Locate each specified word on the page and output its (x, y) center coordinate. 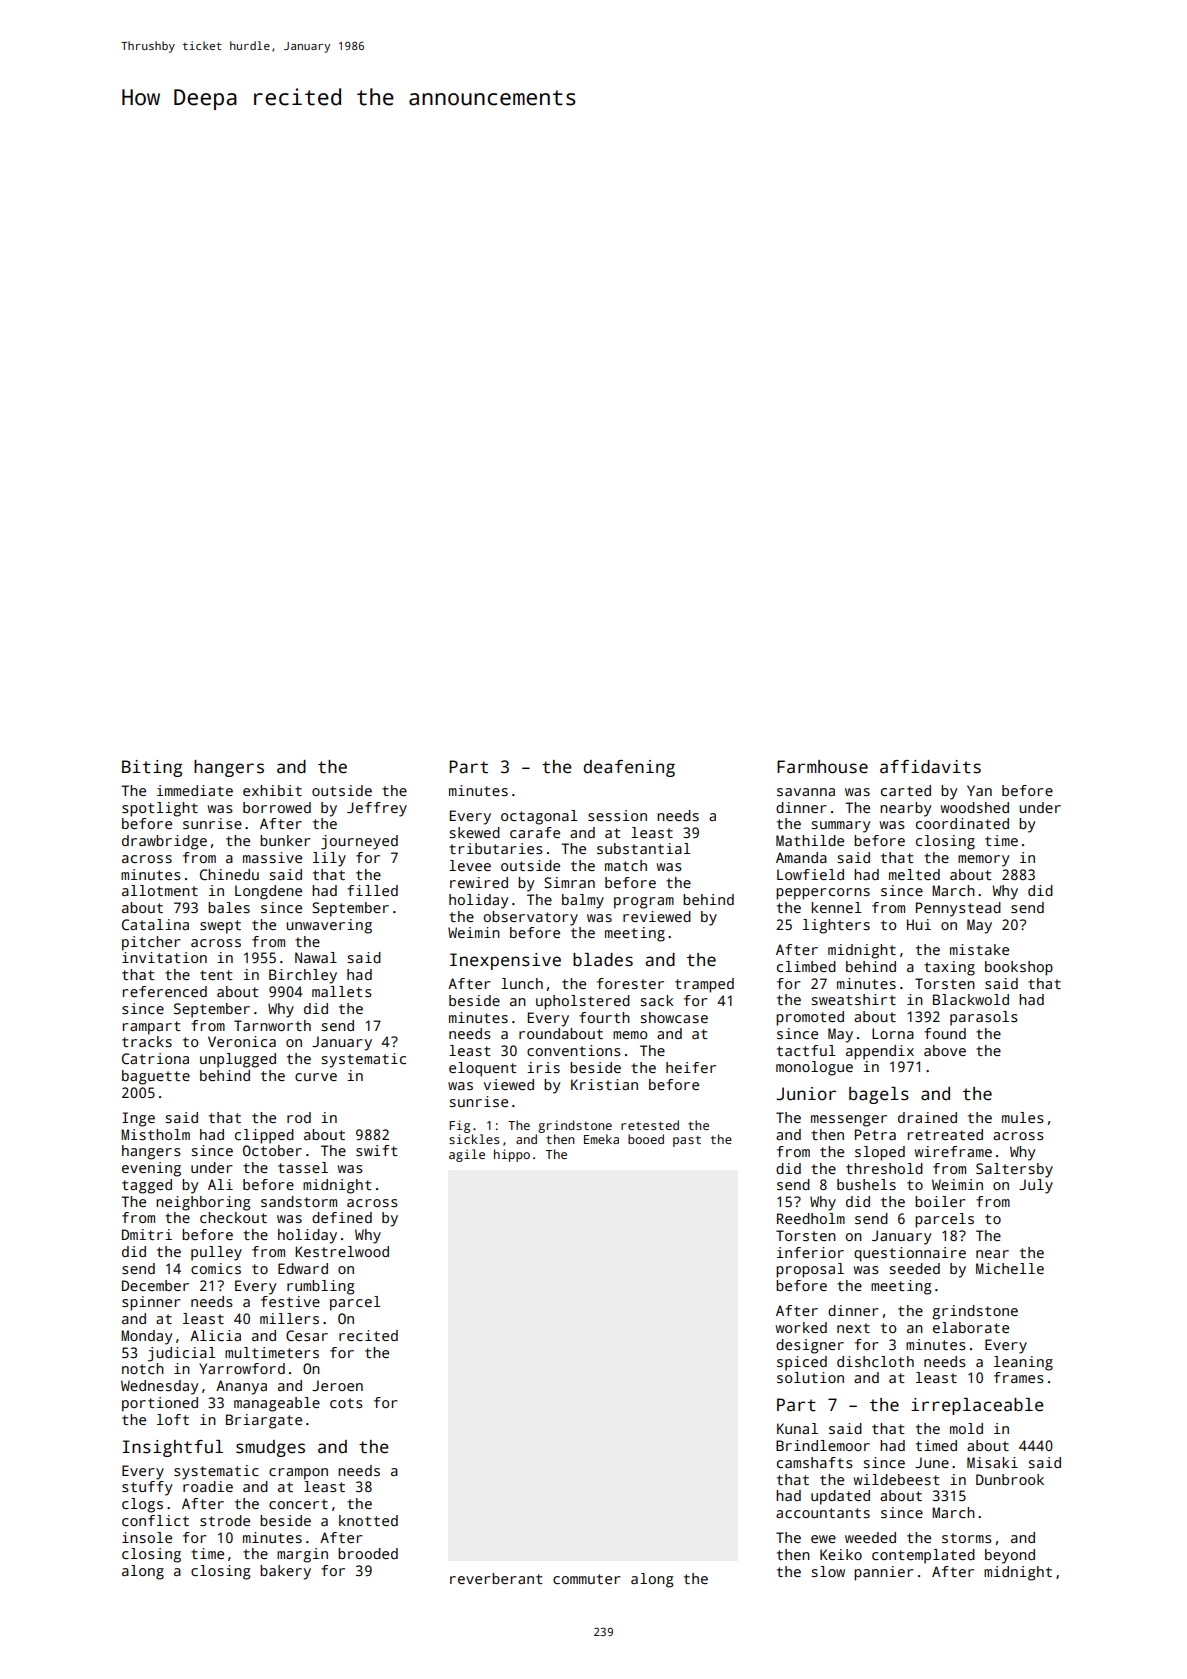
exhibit (272, 790)
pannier (884, 1573)
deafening (629, 768)
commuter (587, 1579)
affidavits (930, 767)
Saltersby (1014, 1170)
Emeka (601, 1139)
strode (225, 1520)
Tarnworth (272, 1025)
